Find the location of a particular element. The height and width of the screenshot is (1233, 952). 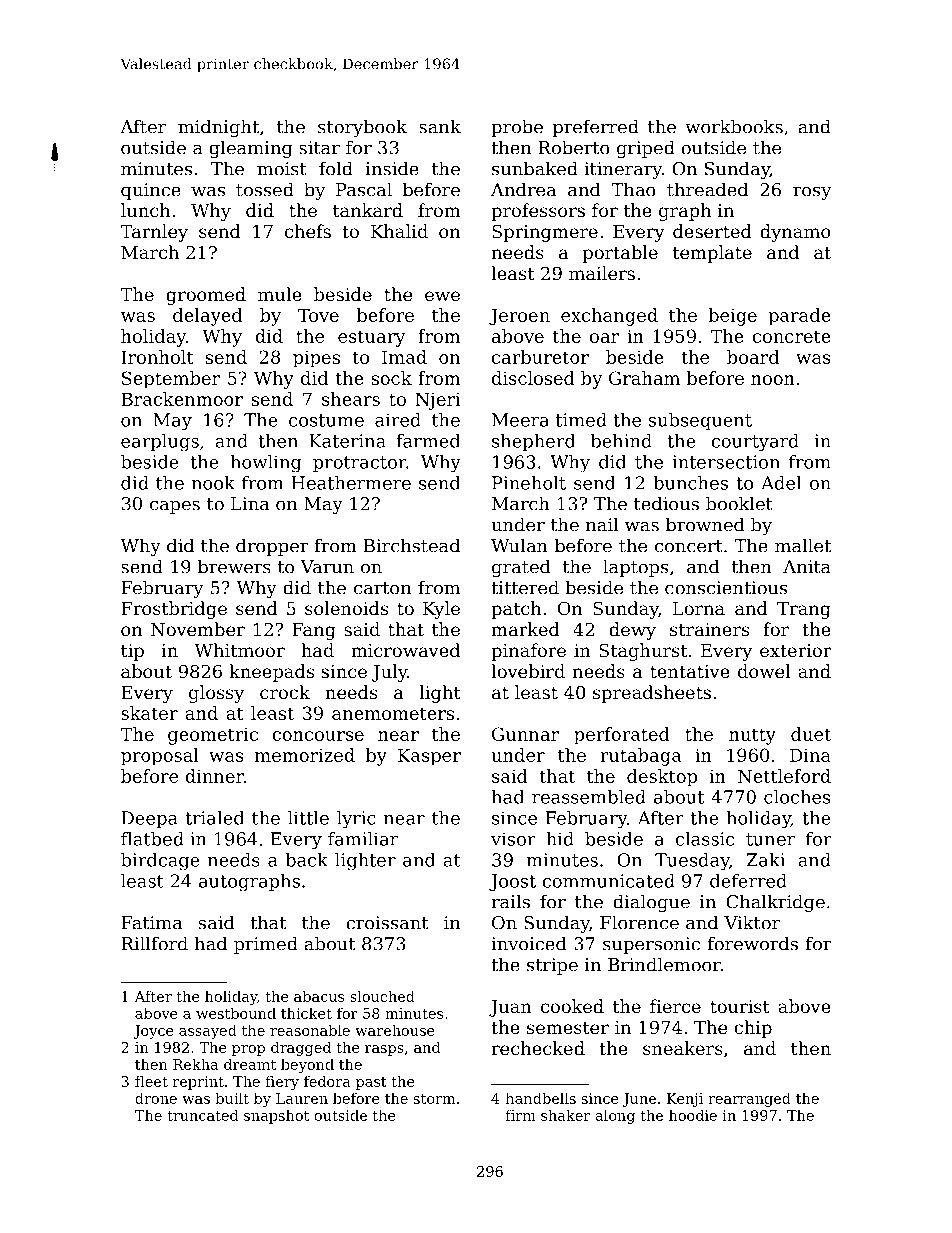

chefs is located at coordinates (308, 231).
